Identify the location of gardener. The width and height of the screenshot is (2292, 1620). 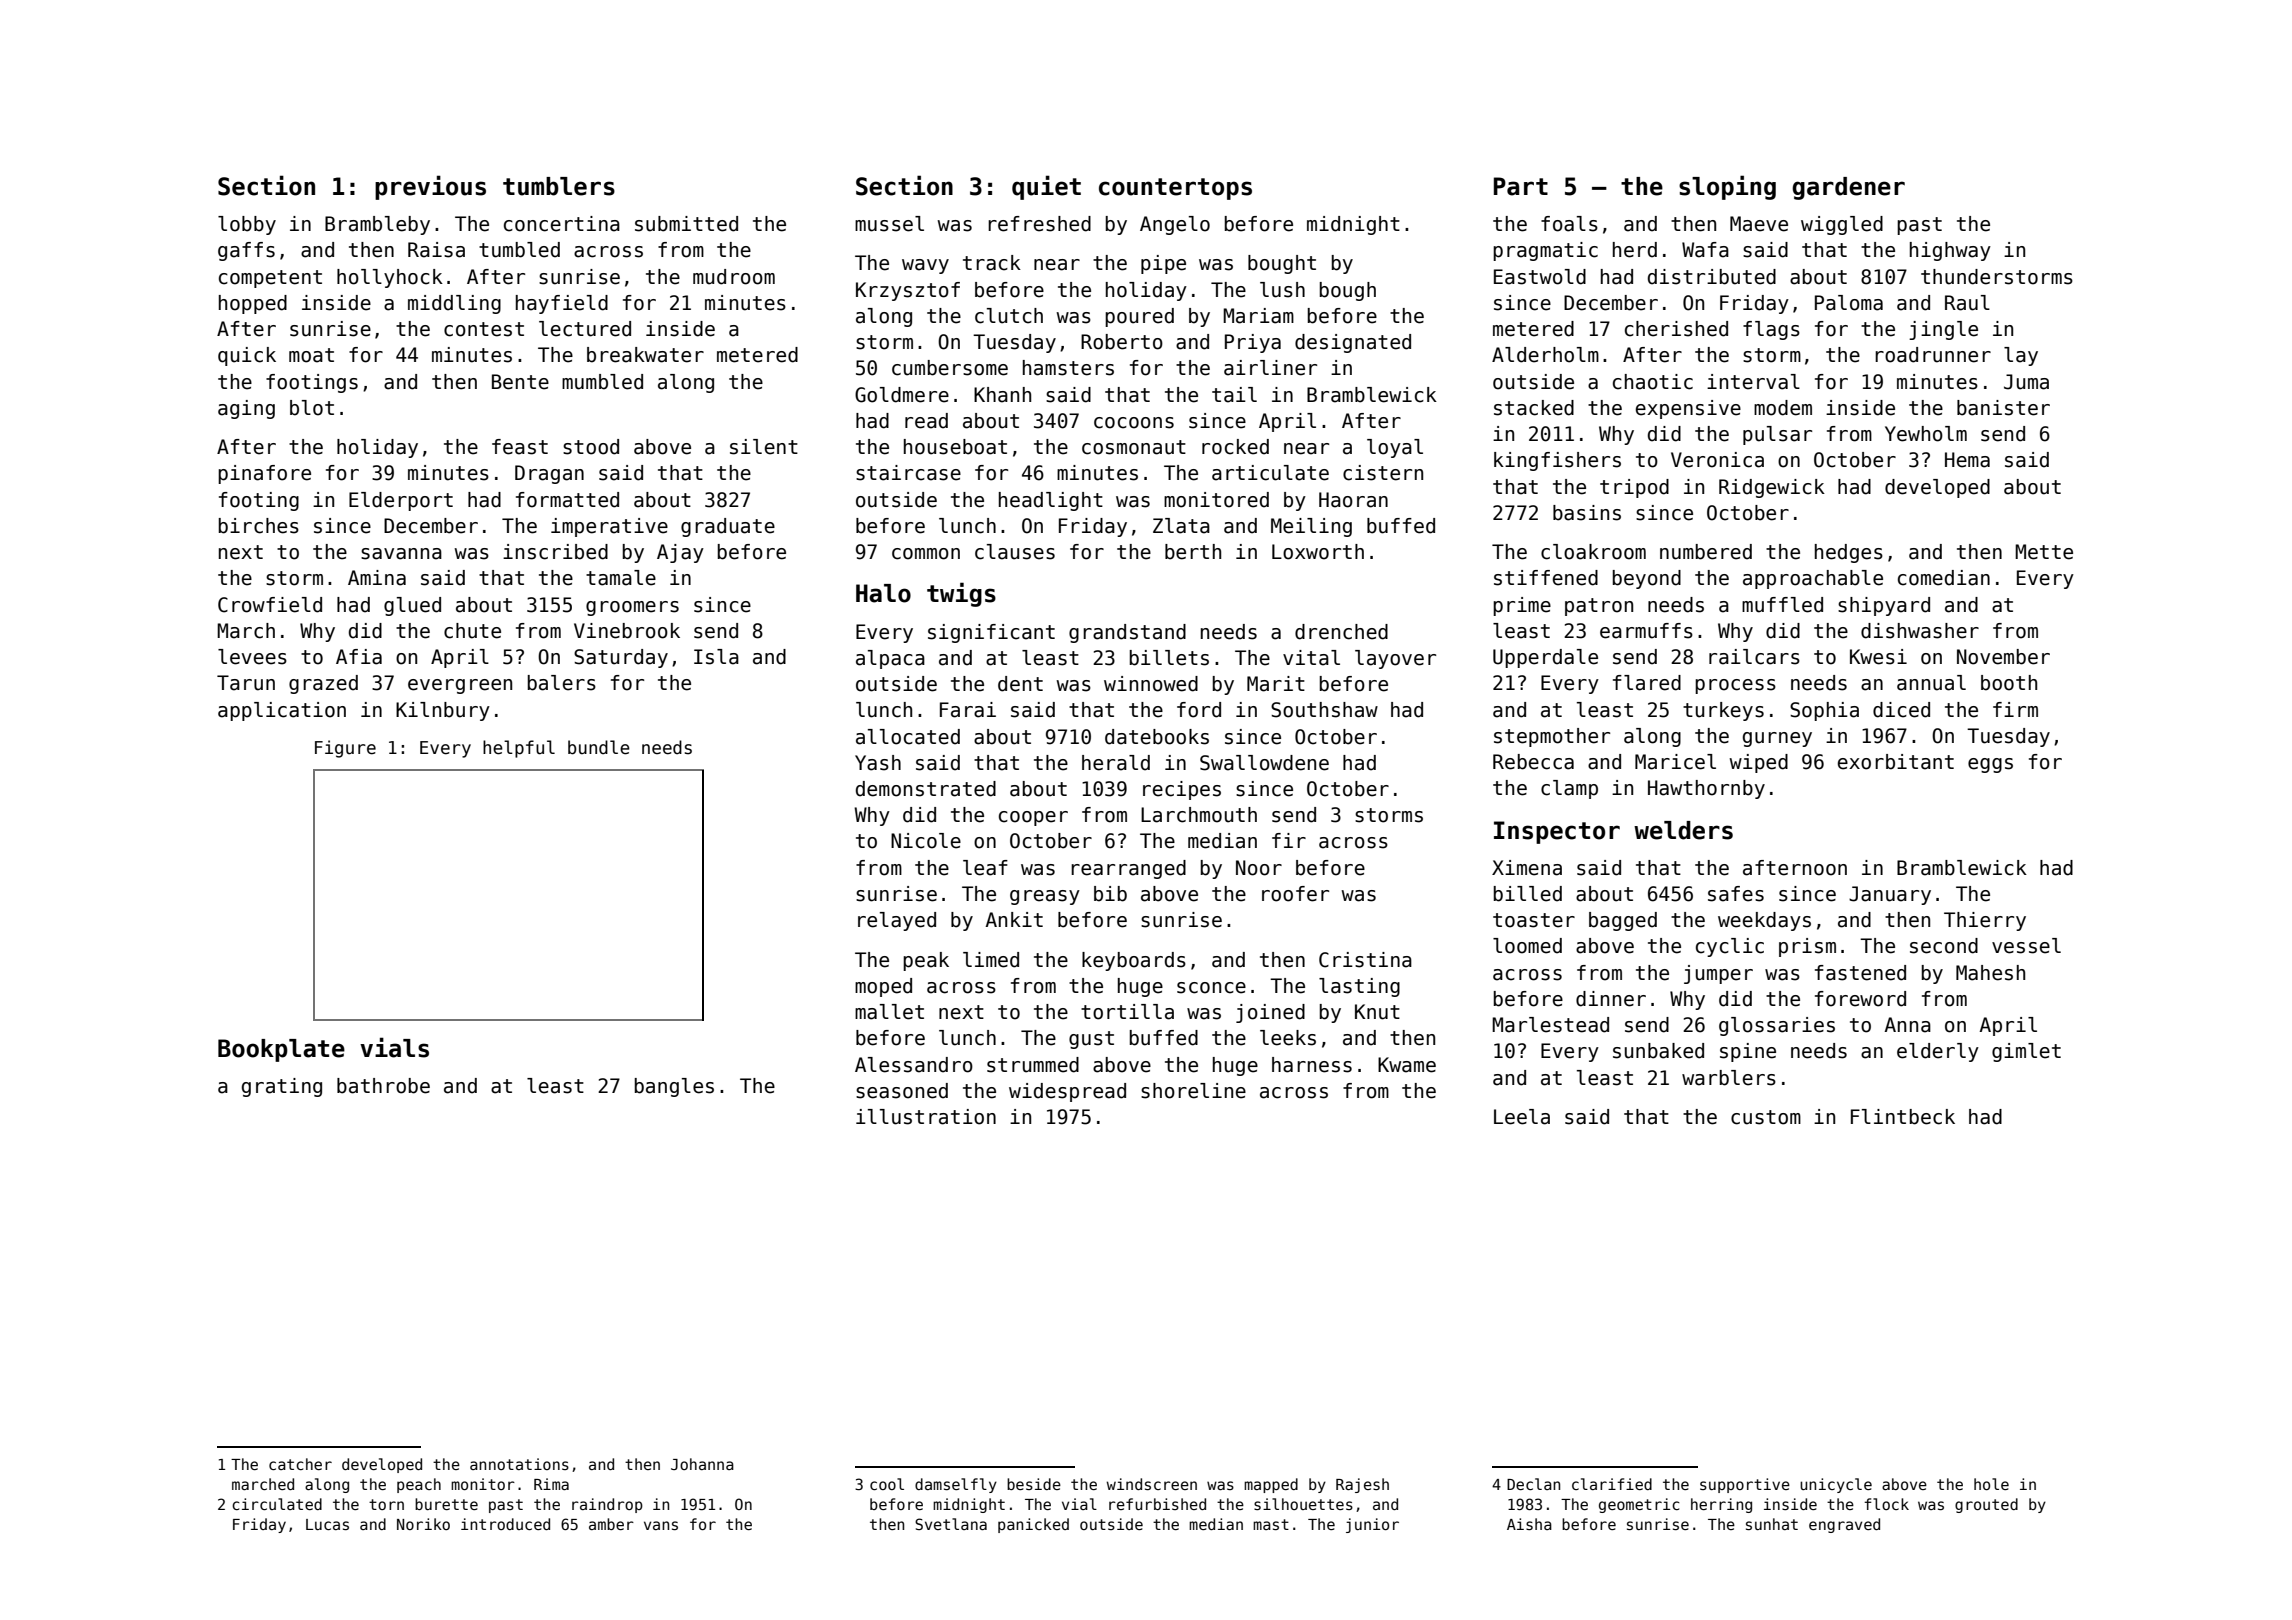
(1848, 188).
